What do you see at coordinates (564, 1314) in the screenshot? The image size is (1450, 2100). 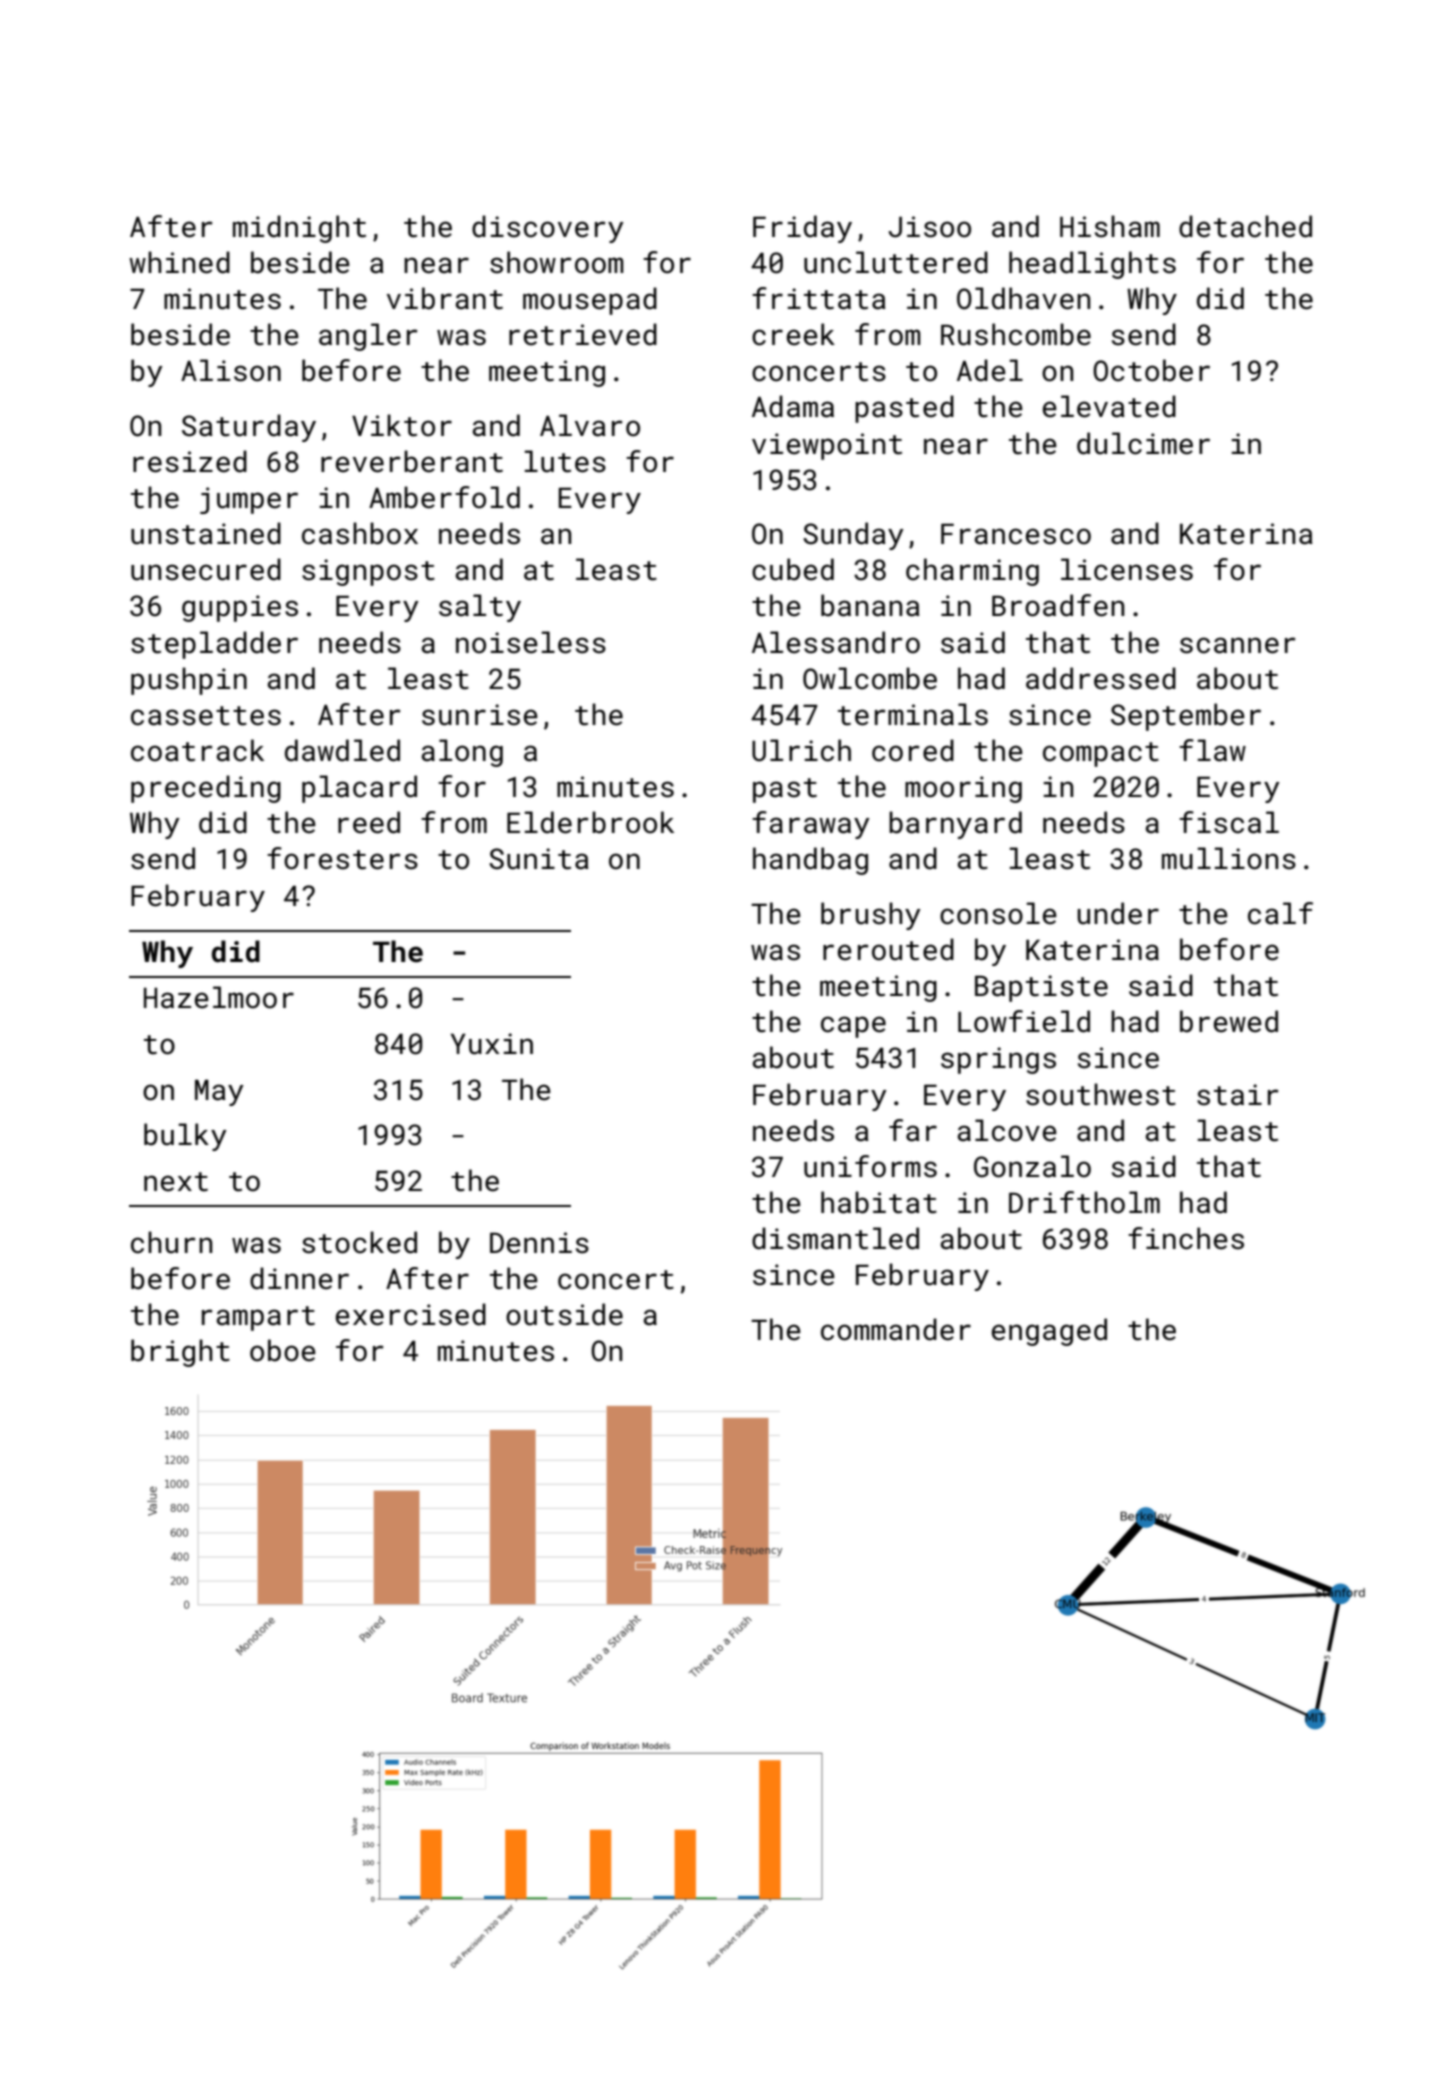 I see `outside` at bounding box center [564, 1314].
